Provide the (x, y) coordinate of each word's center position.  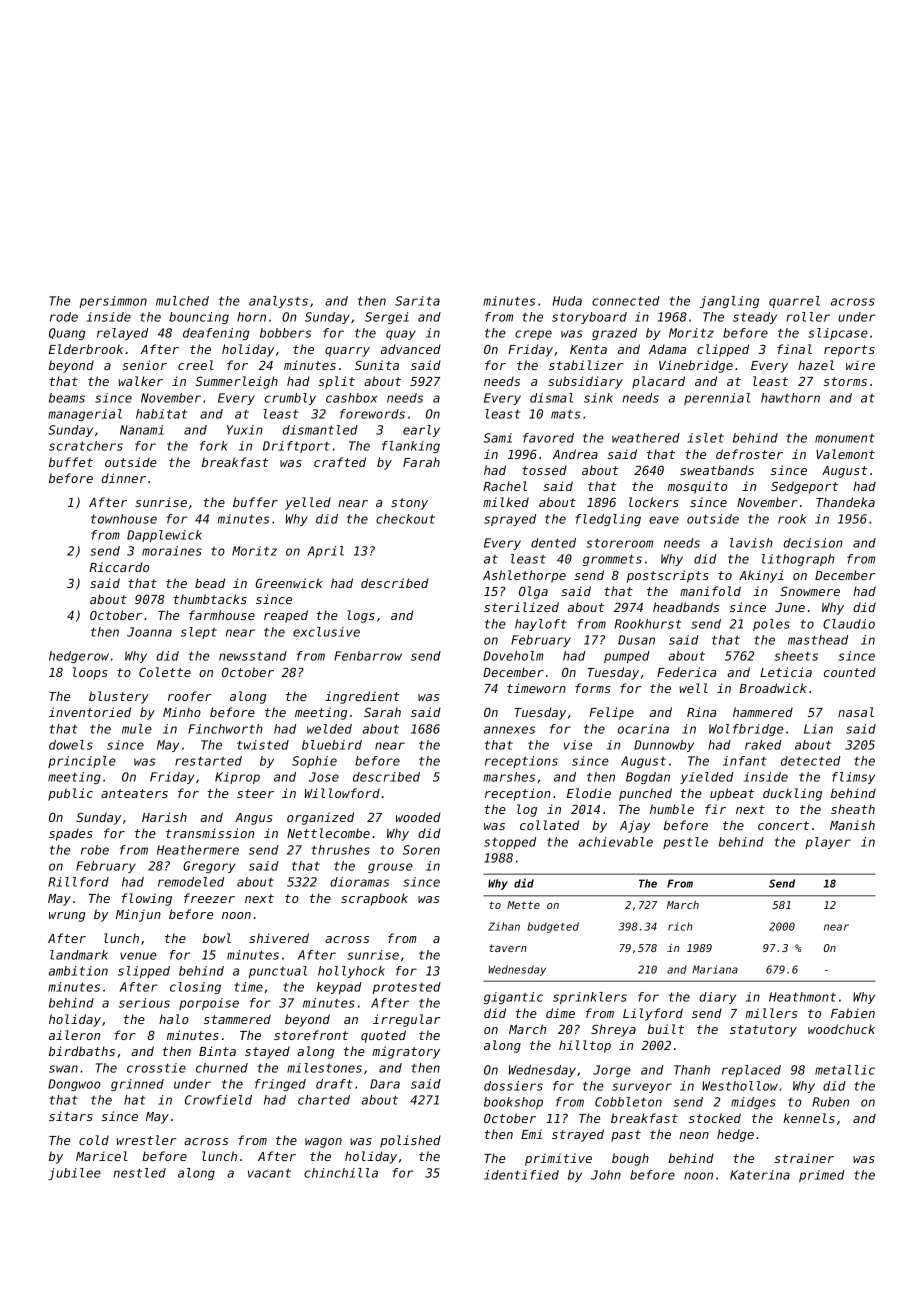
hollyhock (351, 972)
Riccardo (119, 567)
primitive (558, 1159)
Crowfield (218, 1100)
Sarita (417, 301)
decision (813, 543)
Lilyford (653, 1014)
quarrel (794, 302)
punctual (278, 972)
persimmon (113, 302)
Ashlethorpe (524, 576)
